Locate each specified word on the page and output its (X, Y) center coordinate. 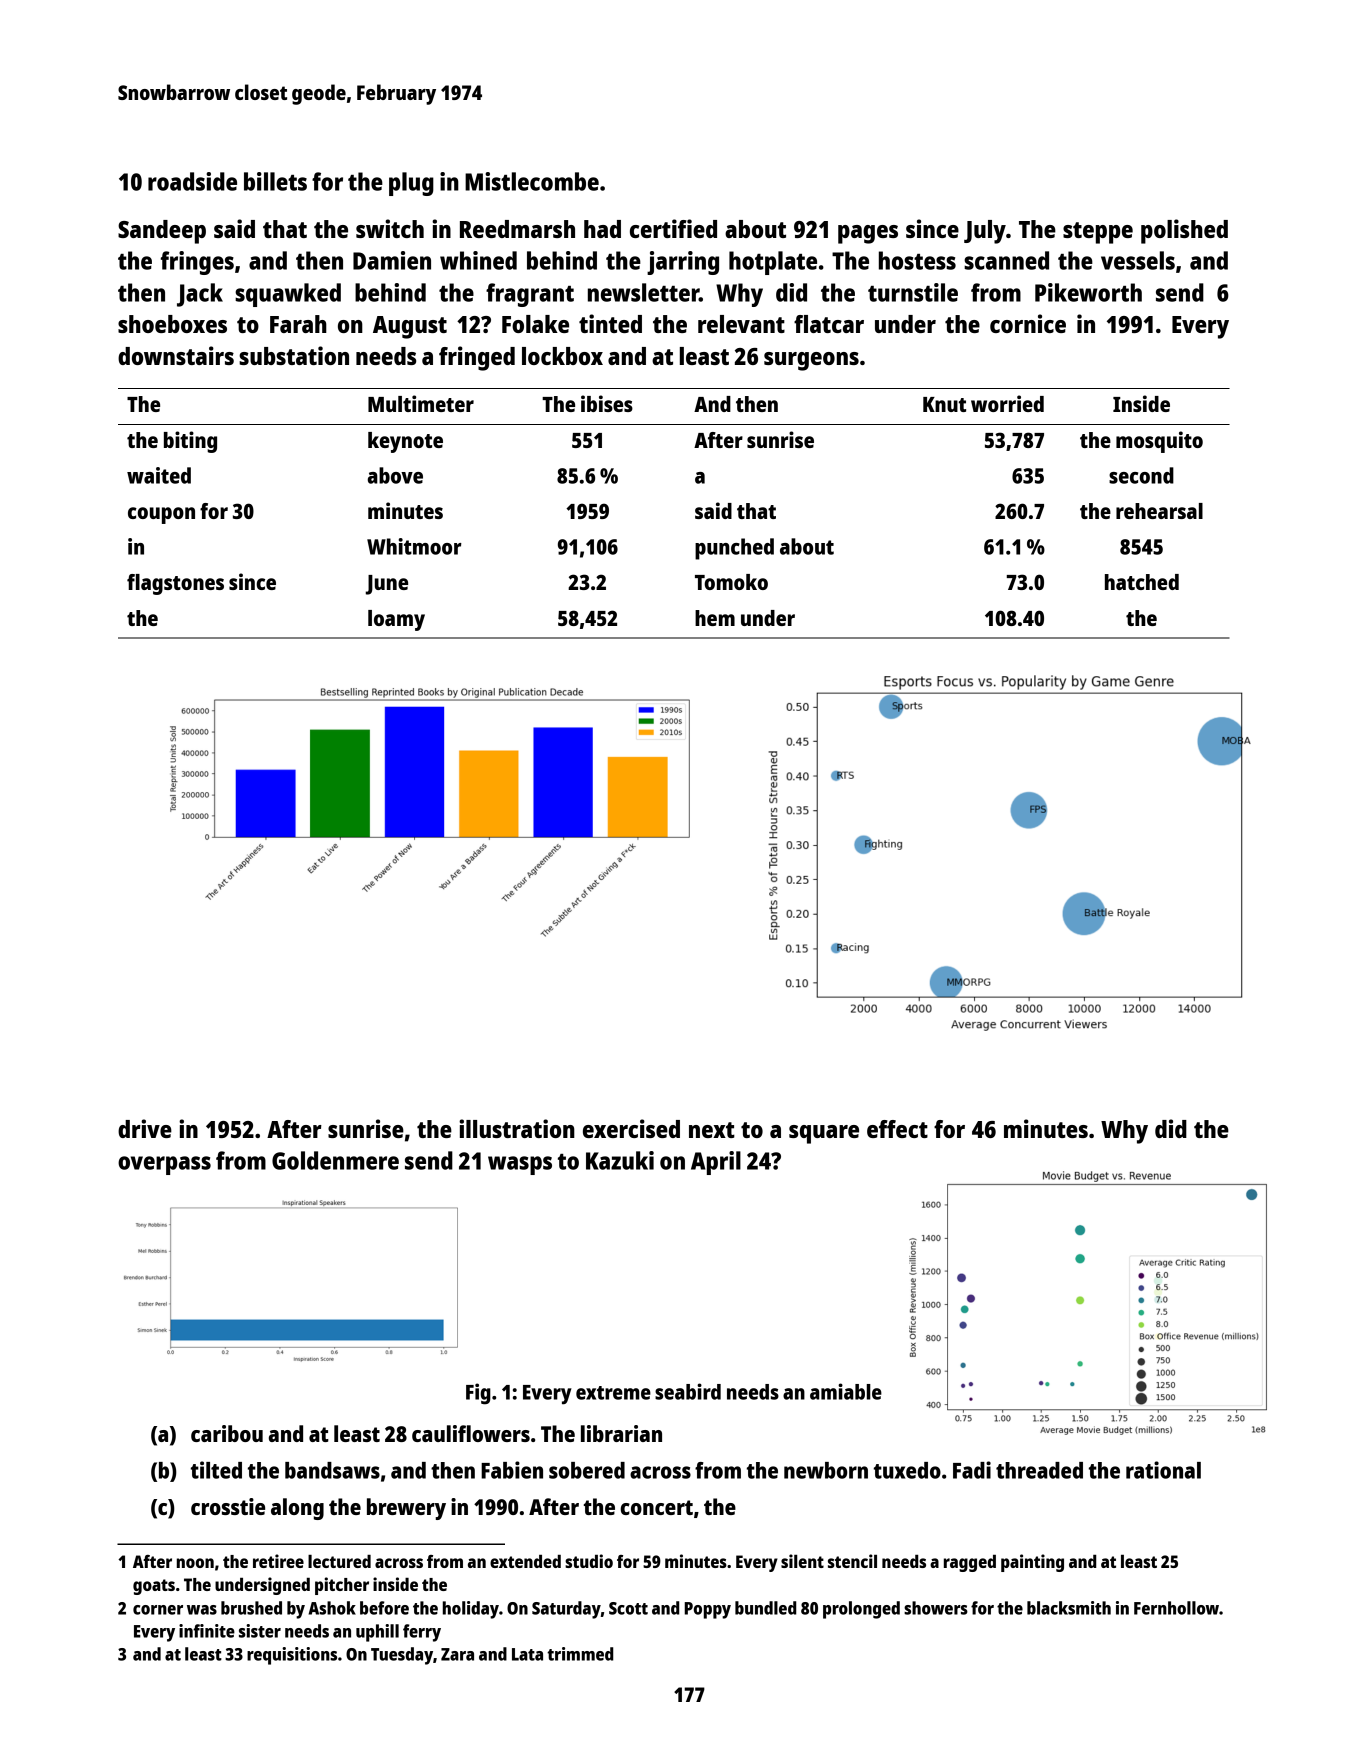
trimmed (580, 1654)
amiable (846, 1391)
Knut (944, 404)
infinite (207, 1631)
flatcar (829, 324)
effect (897, 1129)
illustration (517, 1128)
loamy (396, 620)
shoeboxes (172, 324)
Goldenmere (335, 1160)
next (712, 1130)
